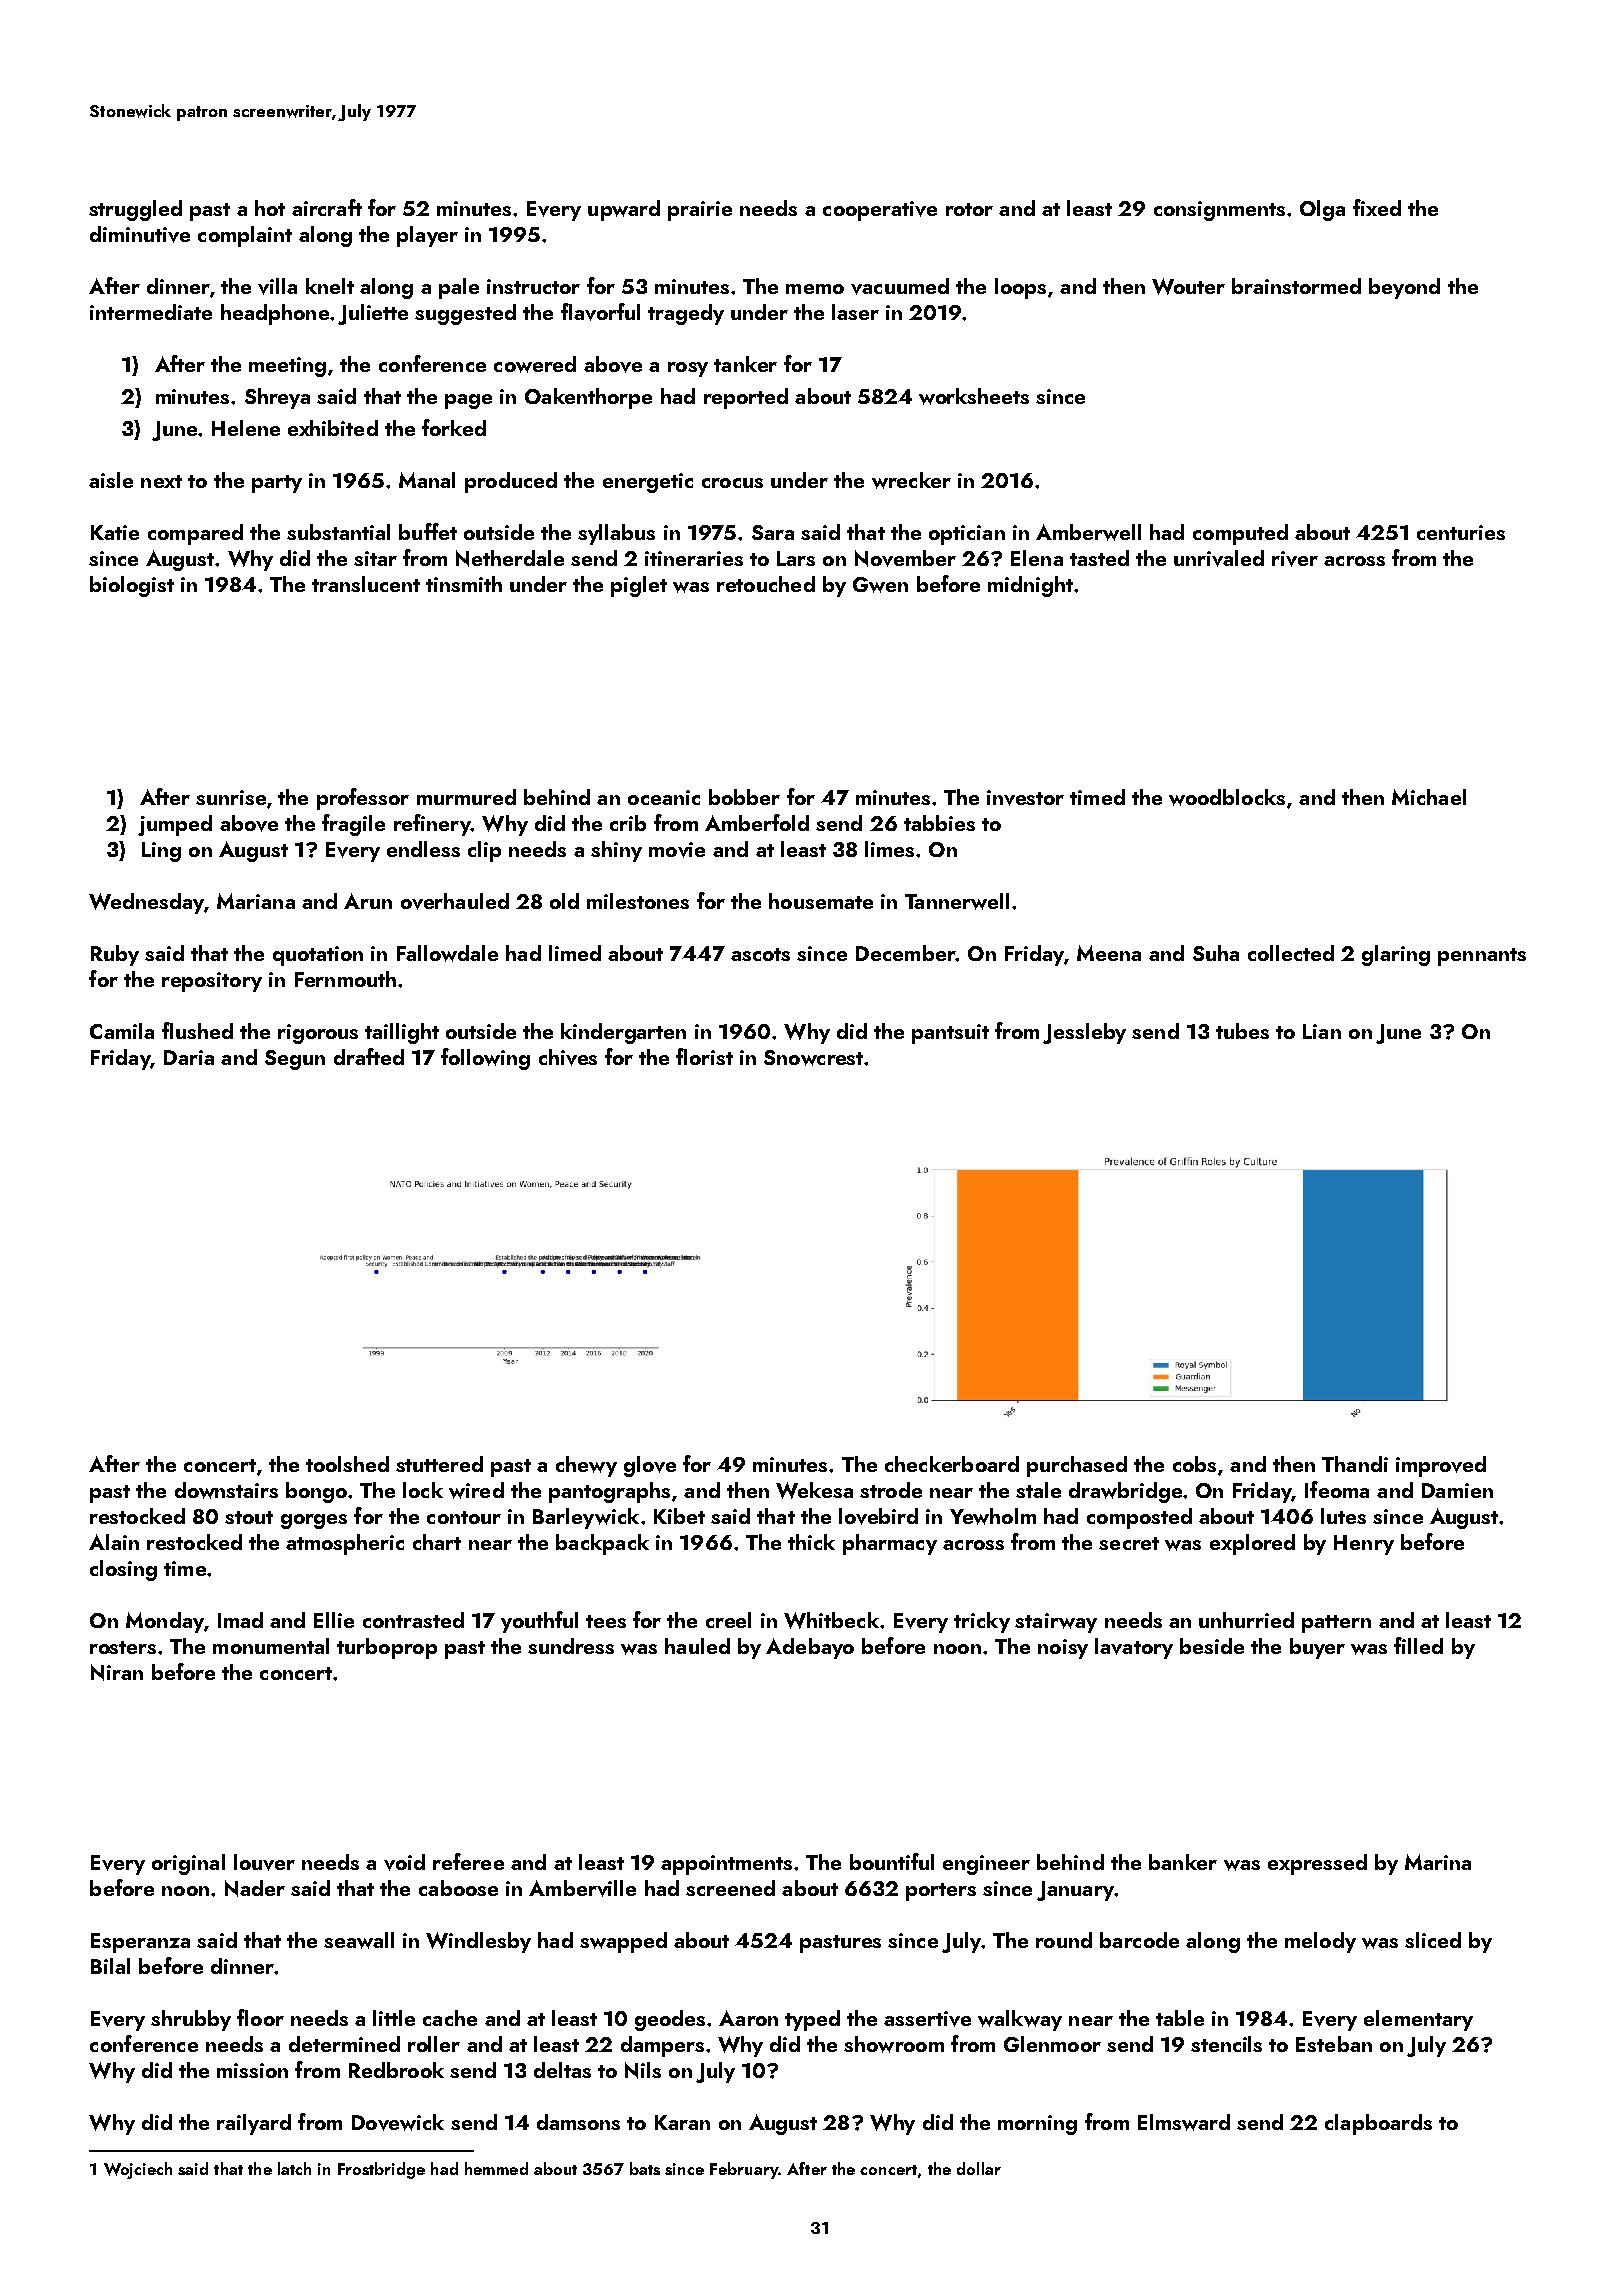  What do you see at coordinates (686, 314) in the screenshot?
I see `tragedy` at bounding box center [686, 314].
